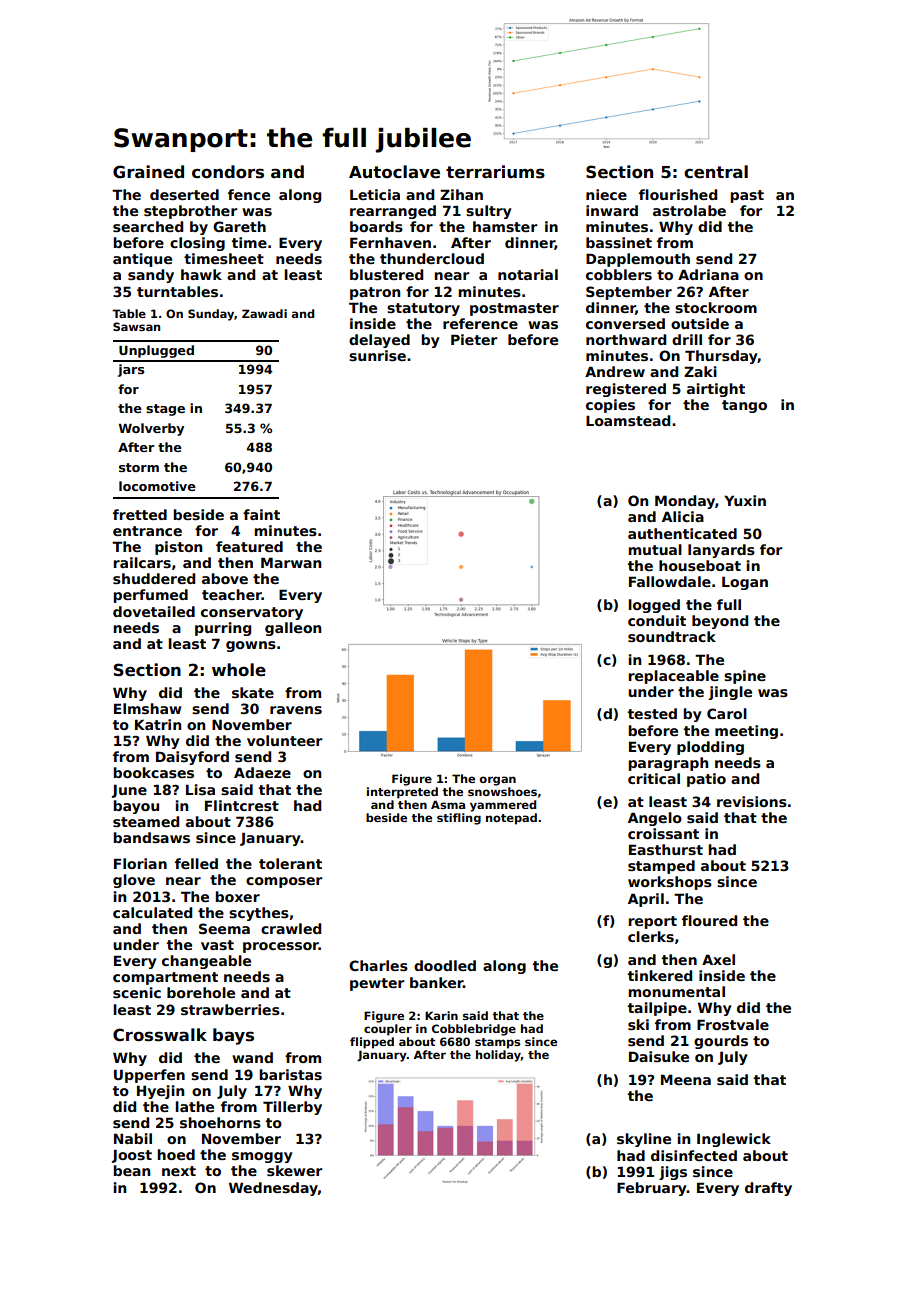 Image resolution: width=908 pixels, height=1316 pixels. What do you see at coordinates (184, 194) in the screenshot?
I see `deserted` at bounding box center [184, 194].
